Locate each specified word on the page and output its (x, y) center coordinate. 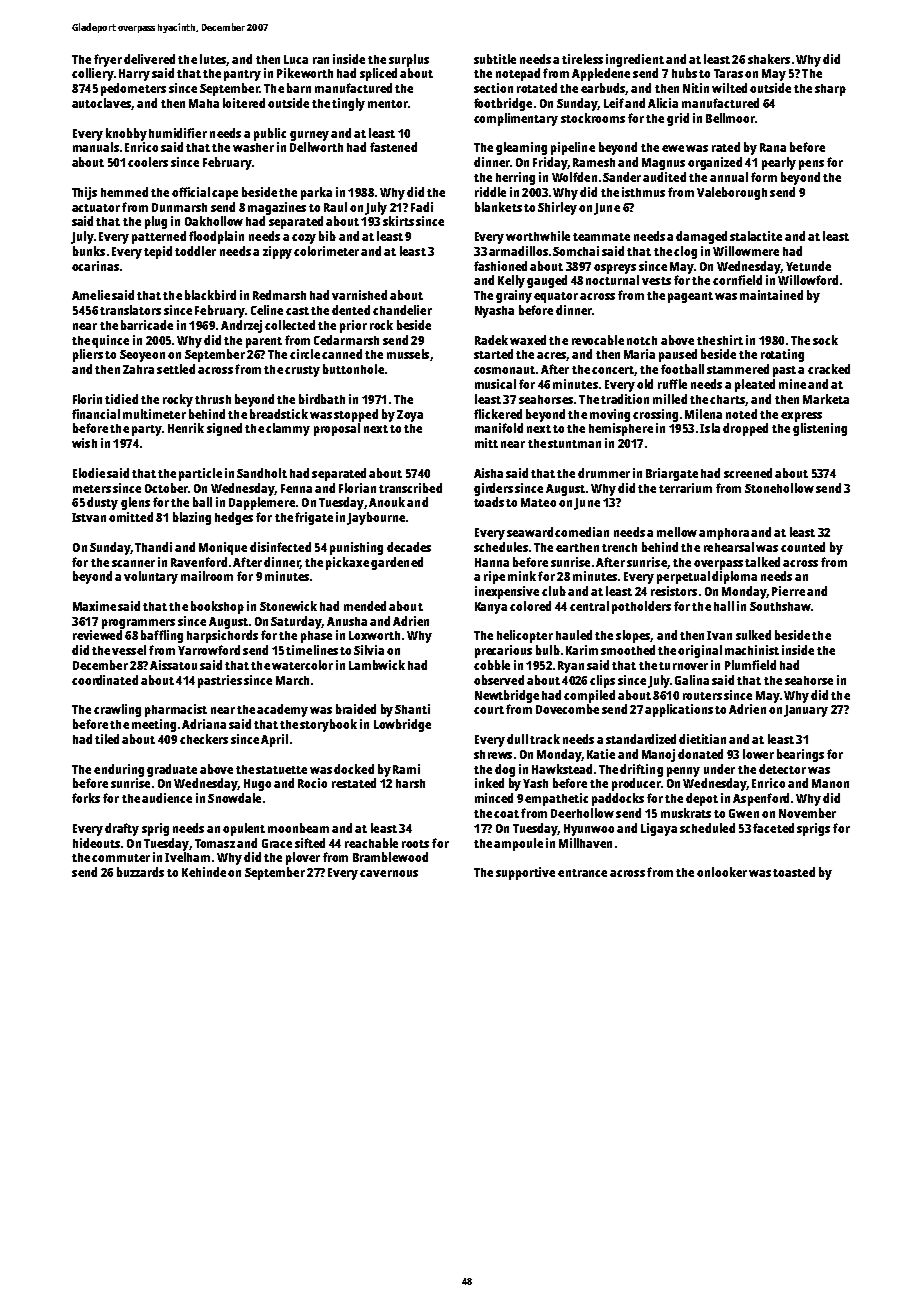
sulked (753, 635)
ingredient (635, 60)
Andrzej (241, 326)
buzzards (140, 872)
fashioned (500, 266)
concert (613, 371)
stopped (356, 415)
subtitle (495, 59)
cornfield (737, 280)
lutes (213, 60)
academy (282, 710)
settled (176, 369)
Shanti (412, 709)
